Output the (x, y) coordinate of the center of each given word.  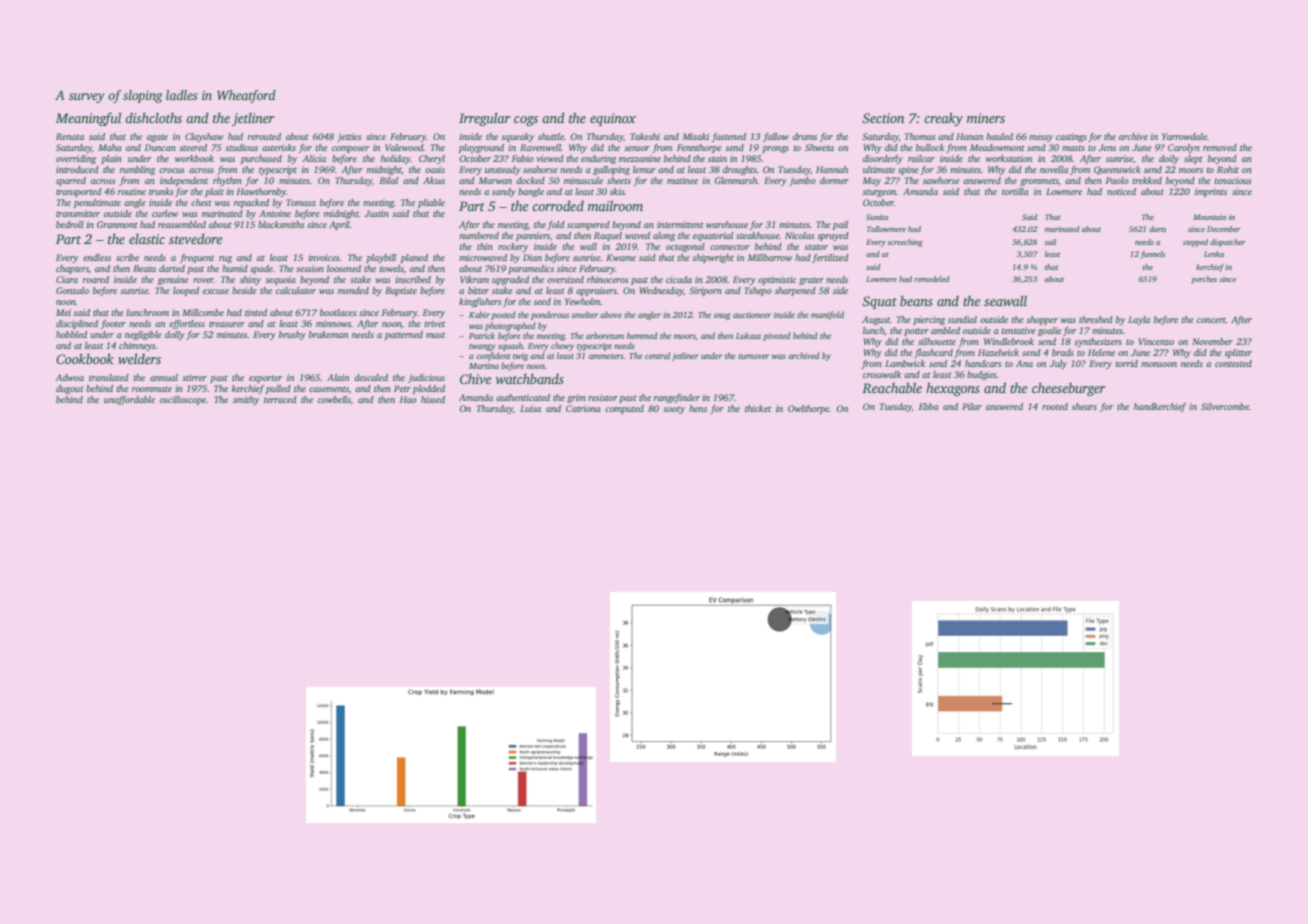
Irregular (485, 119)
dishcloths (153, 117)
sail (1050, 242)
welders (139, 358)
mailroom (615, 205)
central (657, 355)
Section (883, 118)
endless (97, 257)
